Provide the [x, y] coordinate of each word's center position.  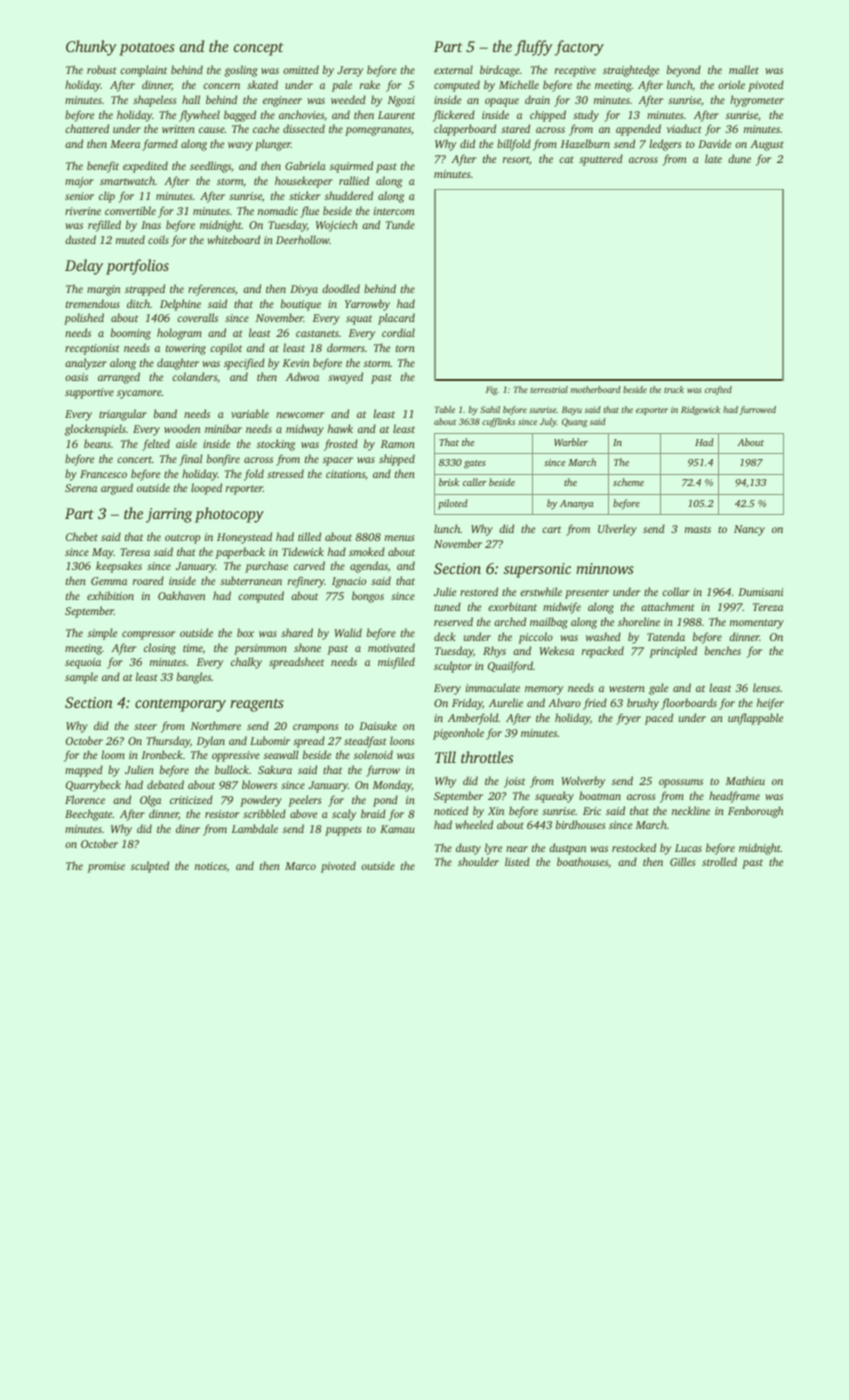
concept [258, 49]
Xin [496, 811]
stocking [276, 445]
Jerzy [350, 71]
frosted [341, 445]
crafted [718, 390]
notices [211, 867]
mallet [744, 69]
